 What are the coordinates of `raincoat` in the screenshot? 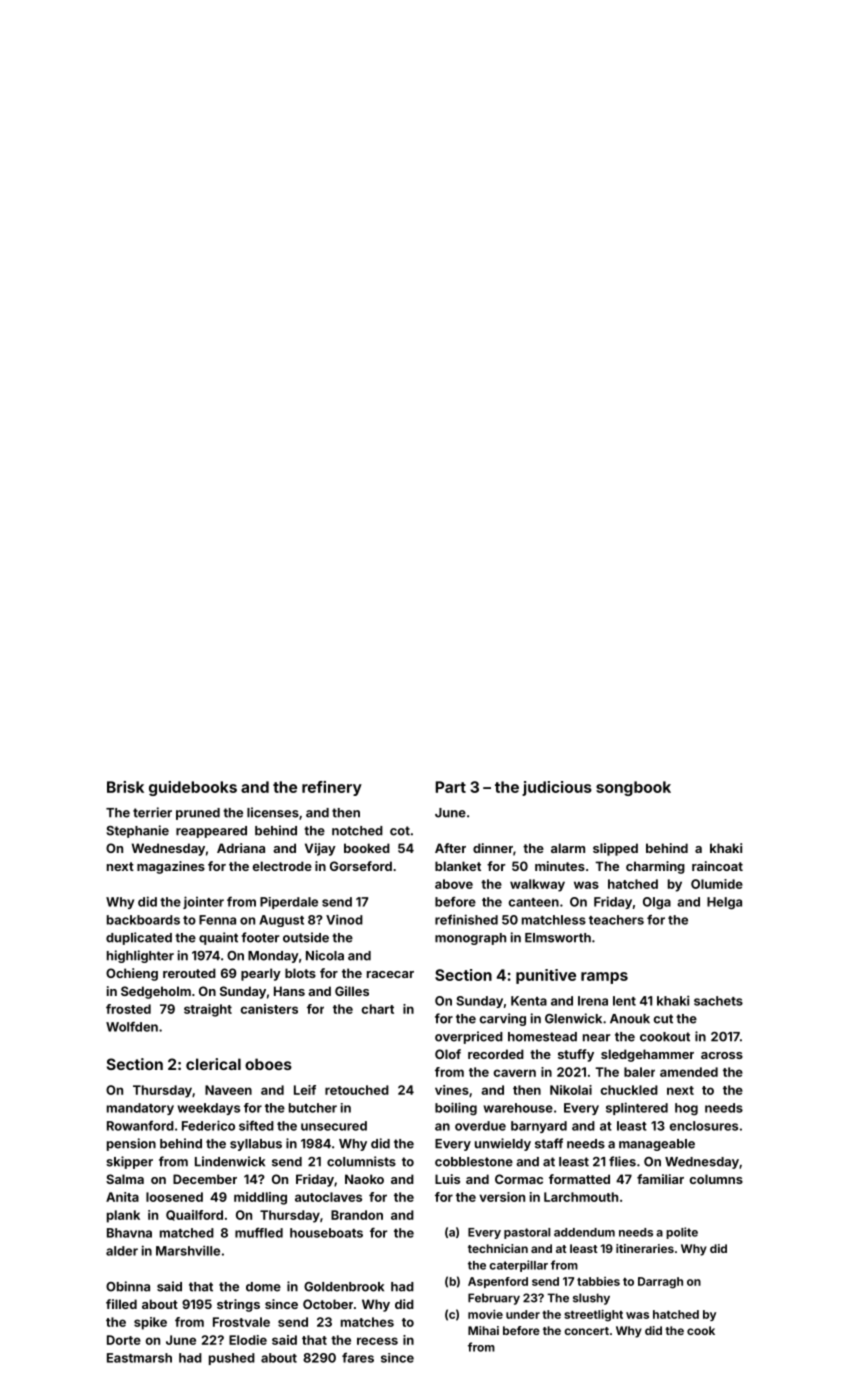 It's located at (717, 866).
